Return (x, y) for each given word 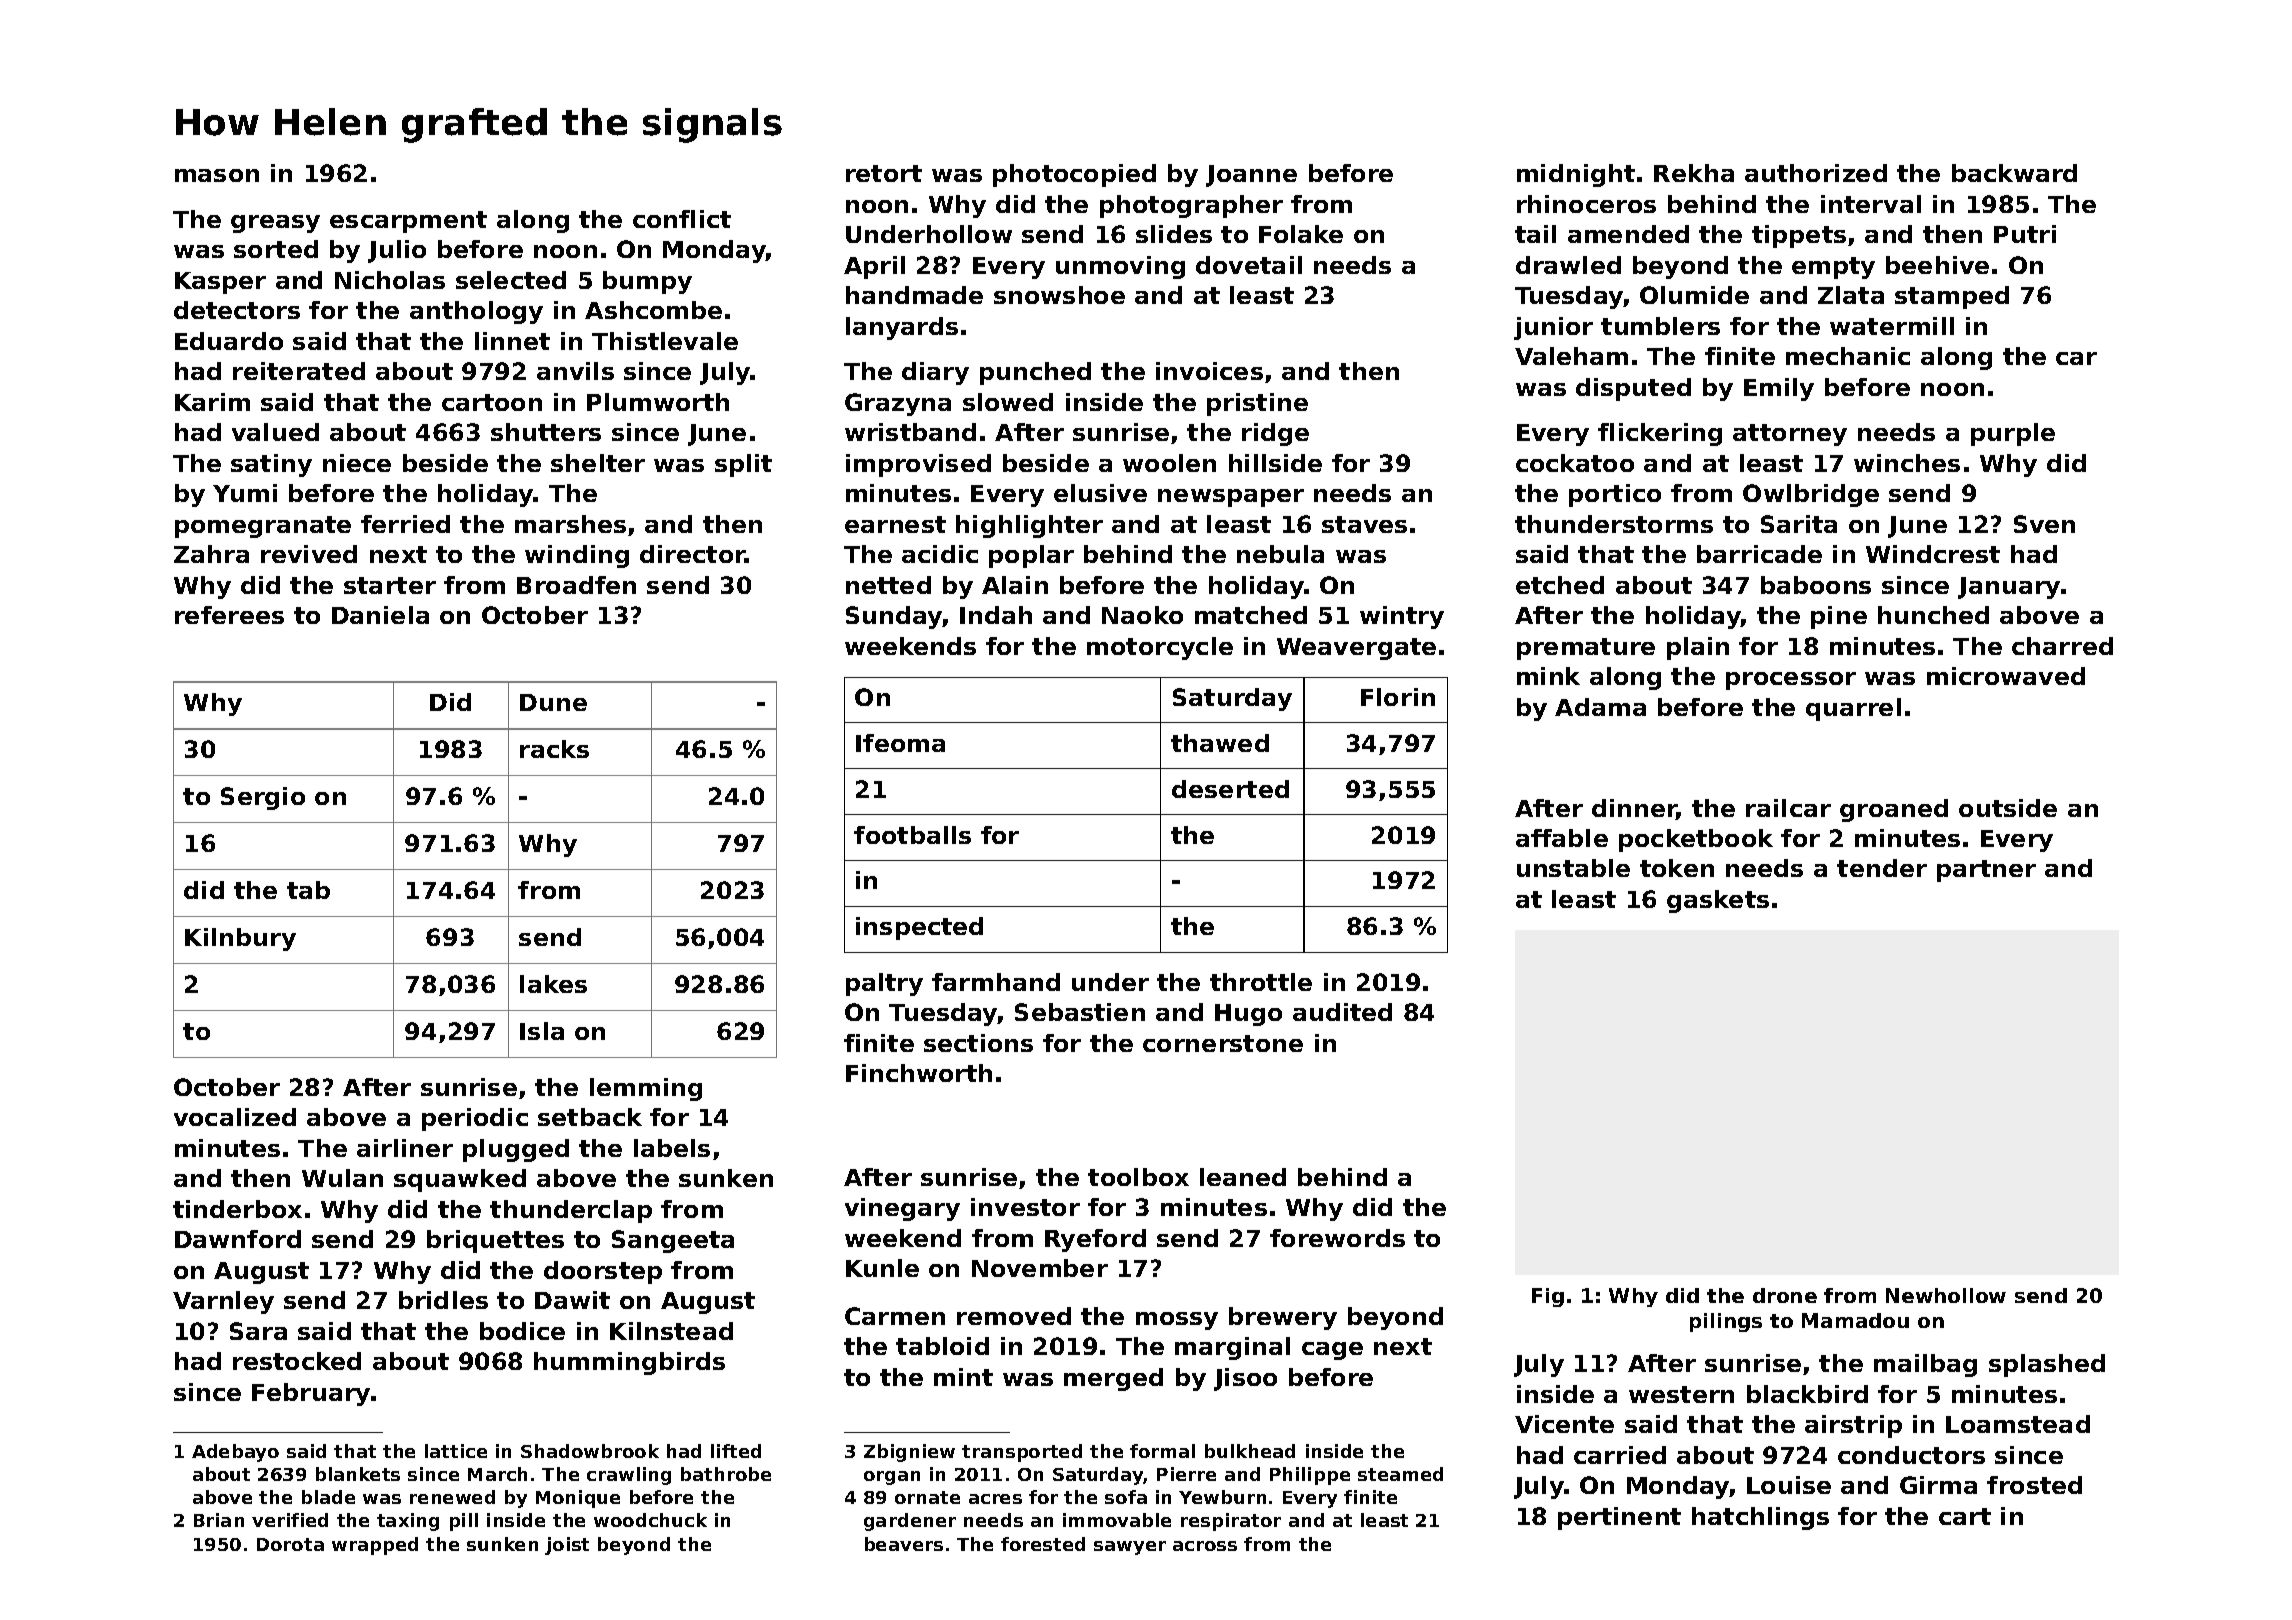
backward (2014, 173)
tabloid (942, 1346)
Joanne (1251, 176)
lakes (553, 984)
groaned (1894, 810)
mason (217, 175)
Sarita (1799, 524)
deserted (1230, 789)
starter (390, 585)
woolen (1169, 463)
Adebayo (235, 1453)
